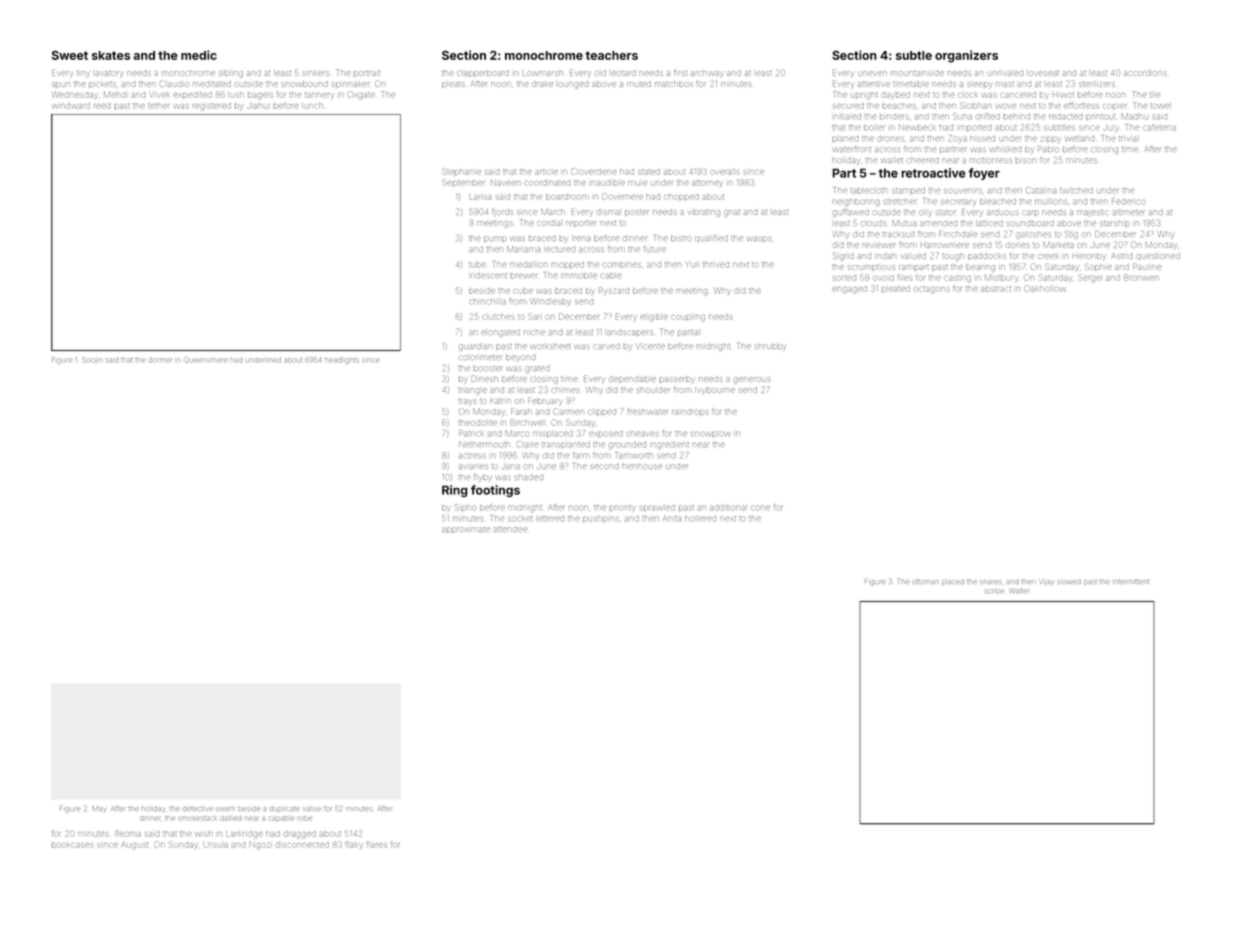 This screenshot has height=952, width=1233. What do you see at coordinates (453, 84) in the screenshot?
I see `pleats` at bounding box center [453, 84].
